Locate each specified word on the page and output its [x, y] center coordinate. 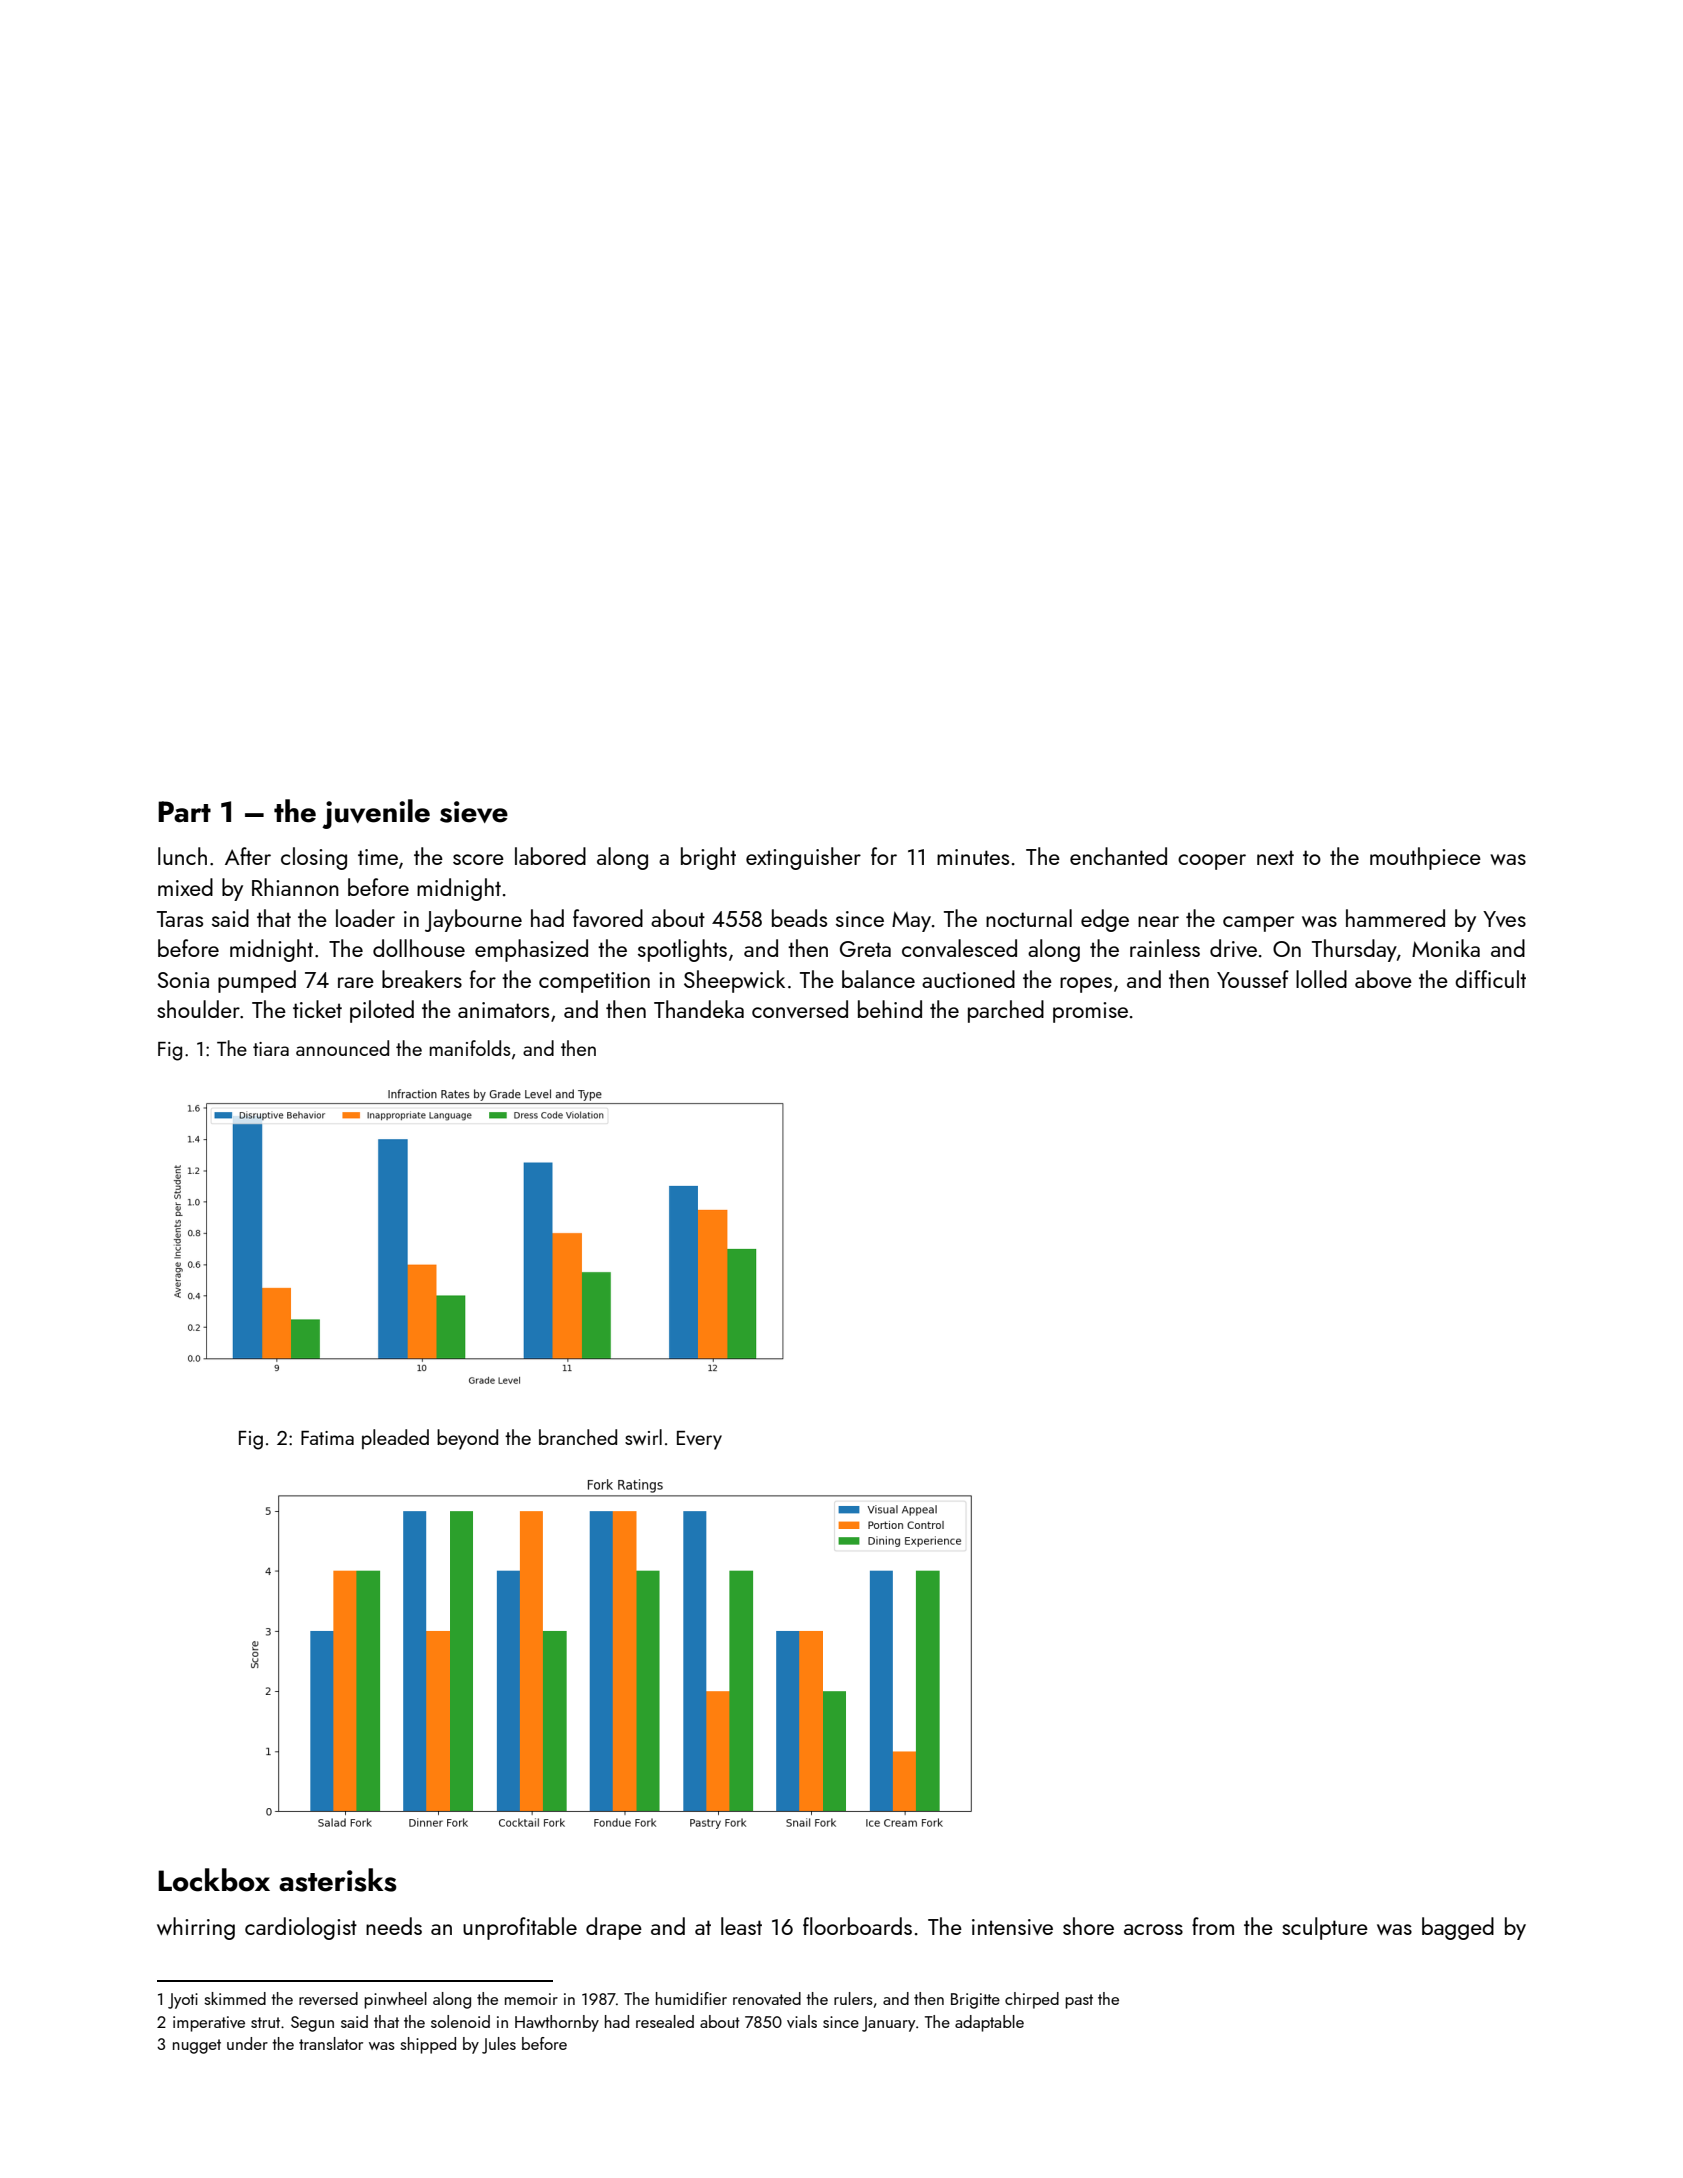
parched [1006, 1011]
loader [365, 918]
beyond [467, 1439]
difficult [1490, 979]
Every [699, 1440]
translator [331, 2043]
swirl [643, 1437]
